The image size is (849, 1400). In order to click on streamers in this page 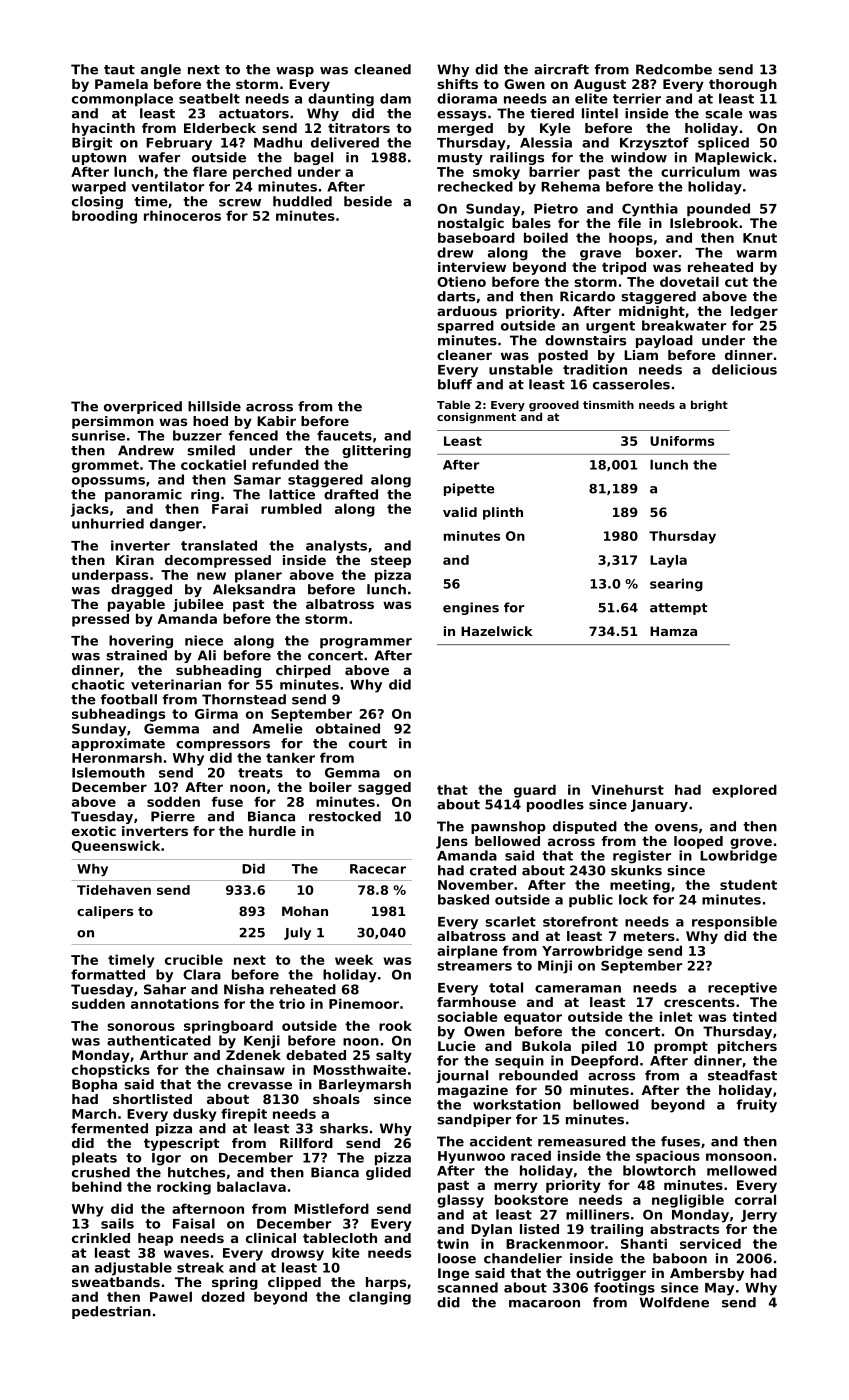, I will do `click(474, 966)`.
